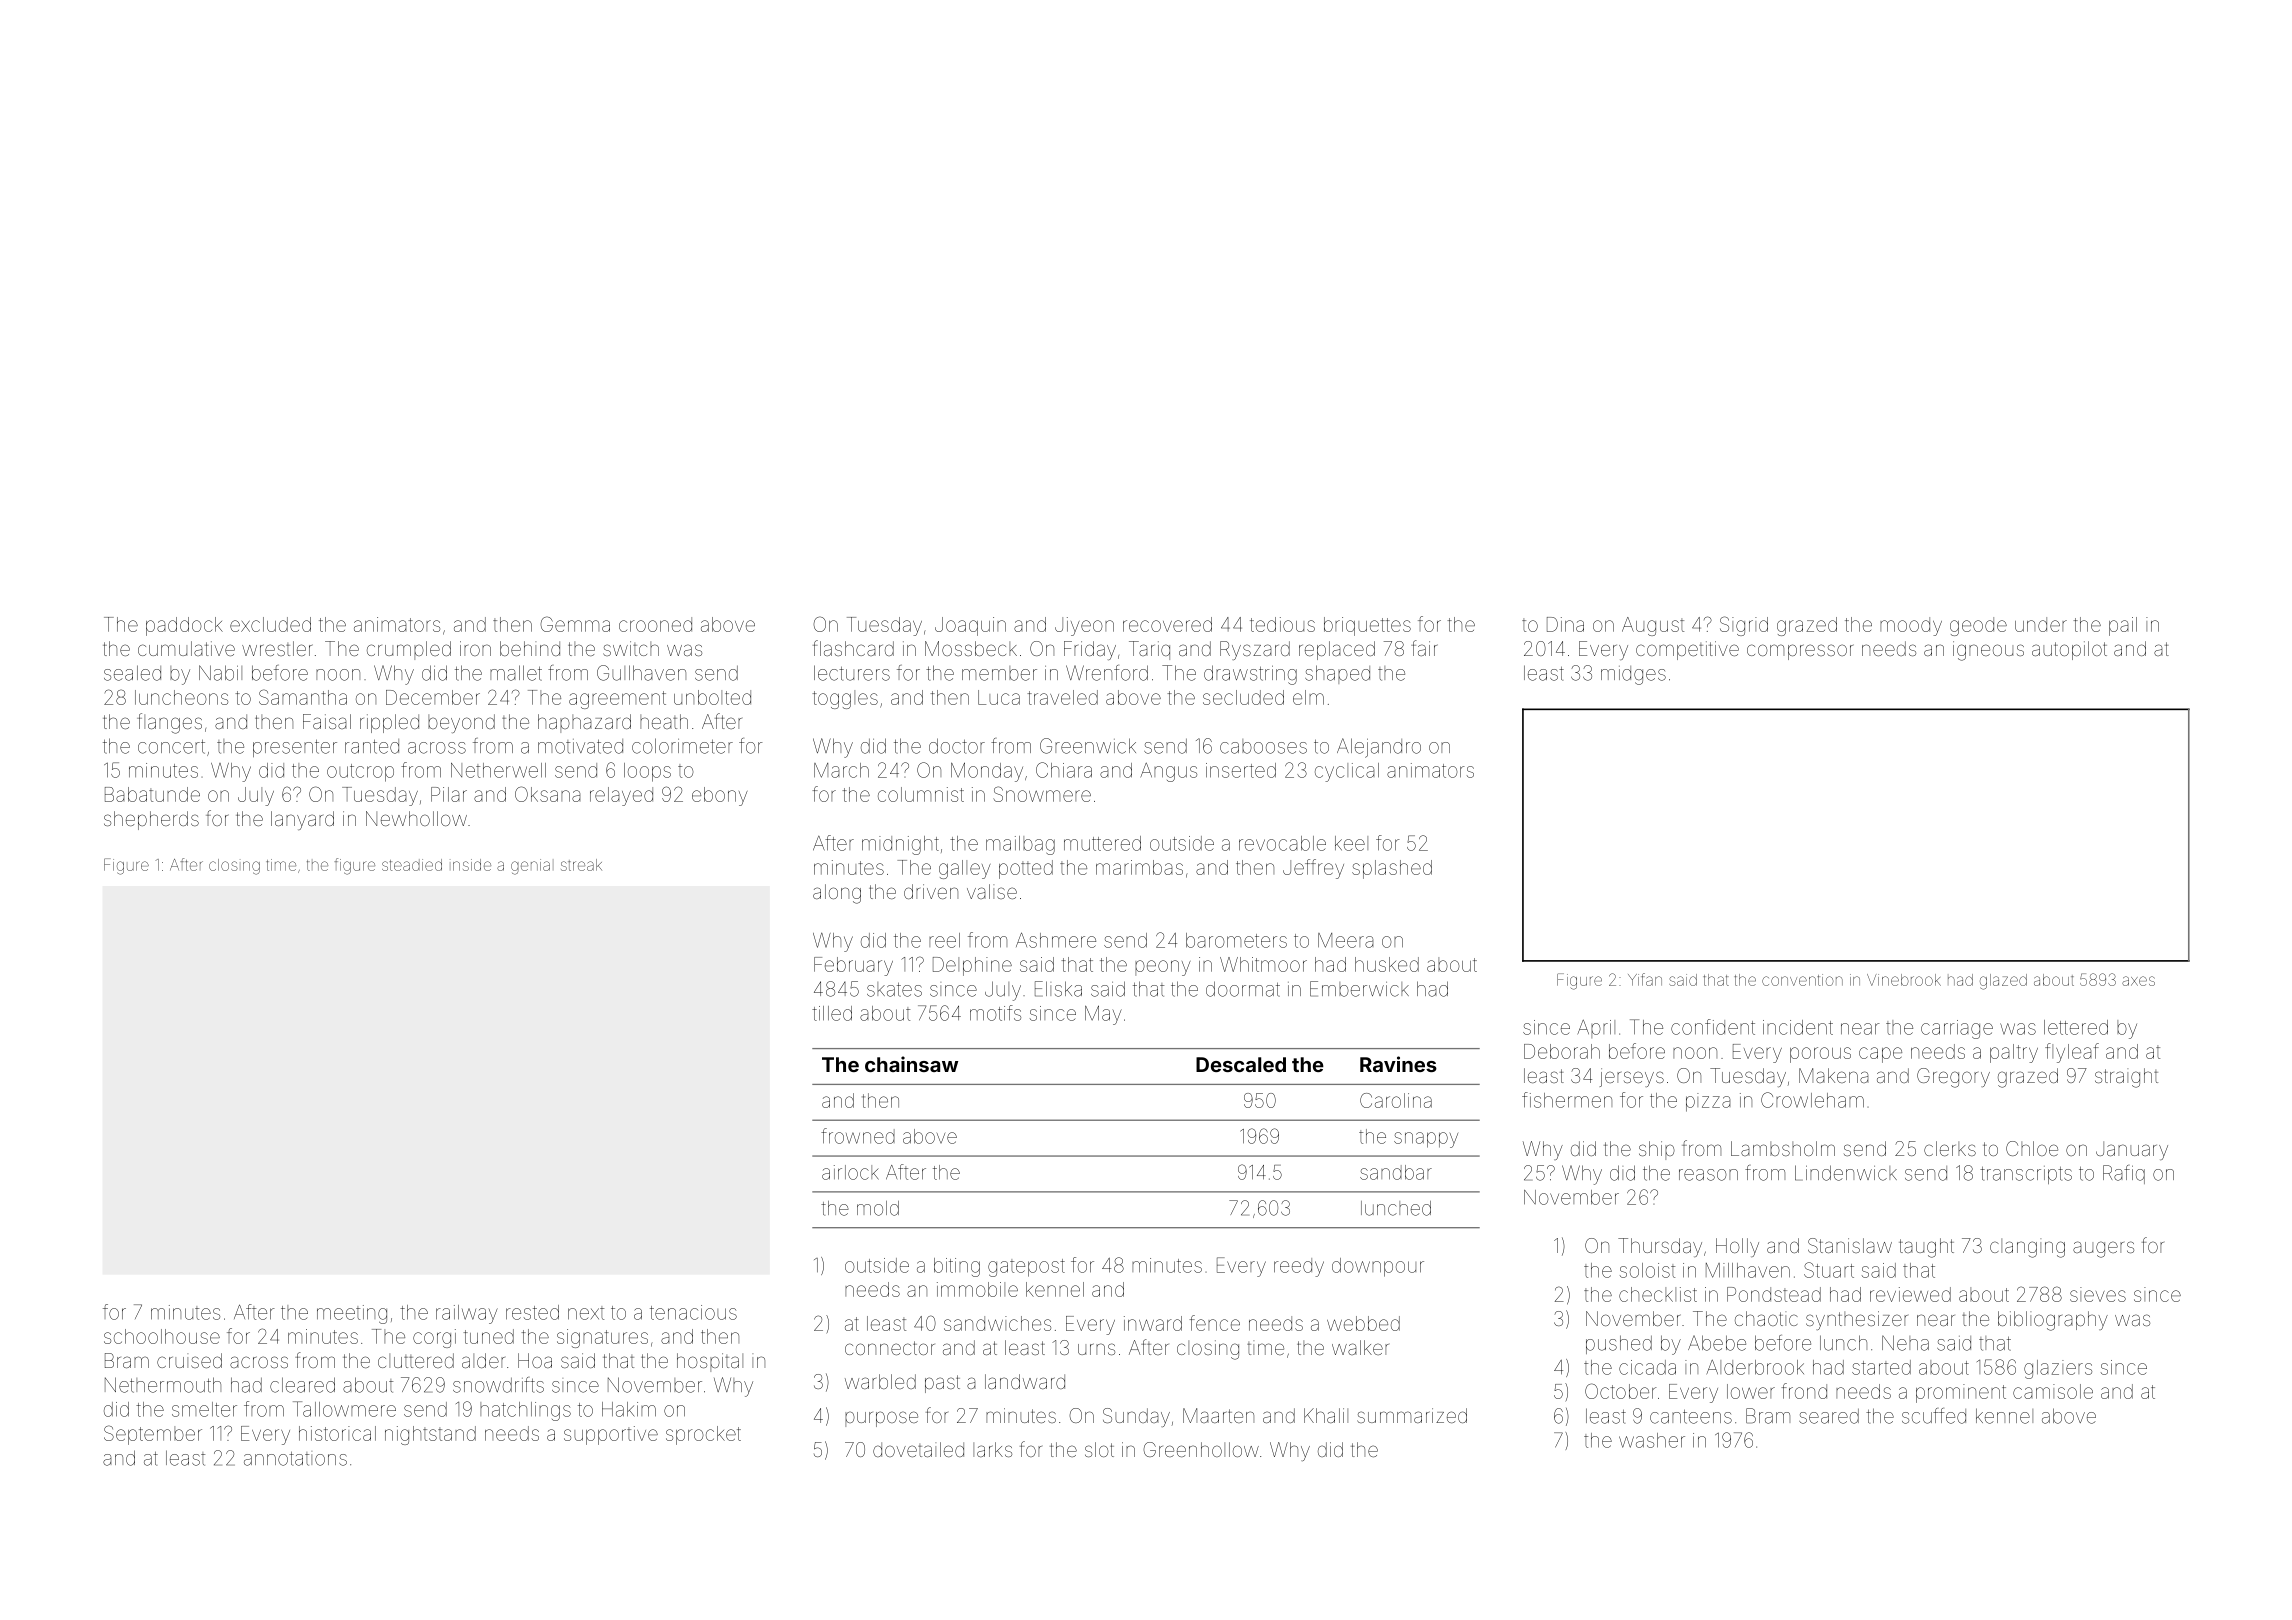  I want to click on moody, so click(1911, 626).
